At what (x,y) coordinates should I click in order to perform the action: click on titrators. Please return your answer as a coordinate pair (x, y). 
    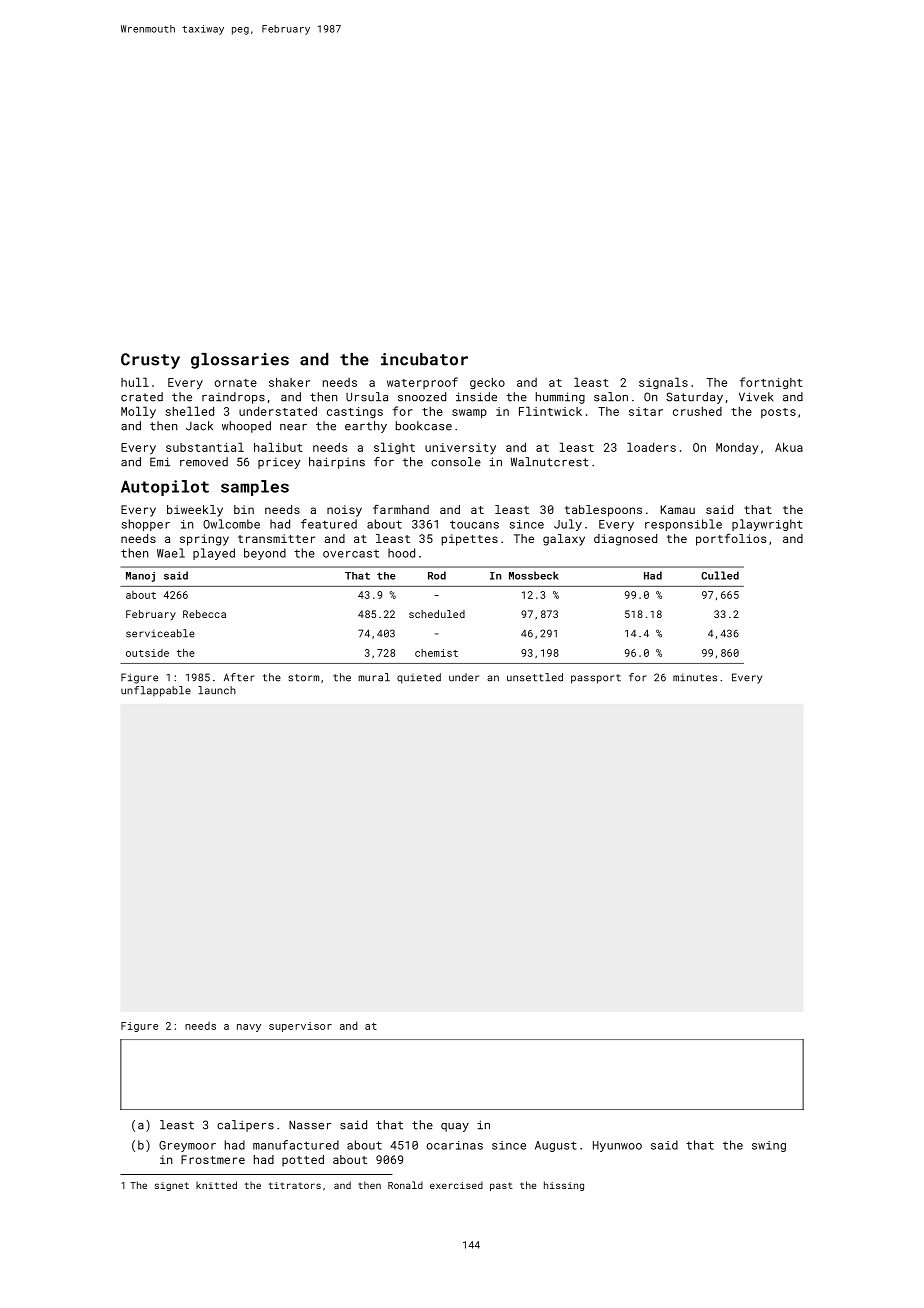
    Looking at the image, I should click on (295, 1185).
